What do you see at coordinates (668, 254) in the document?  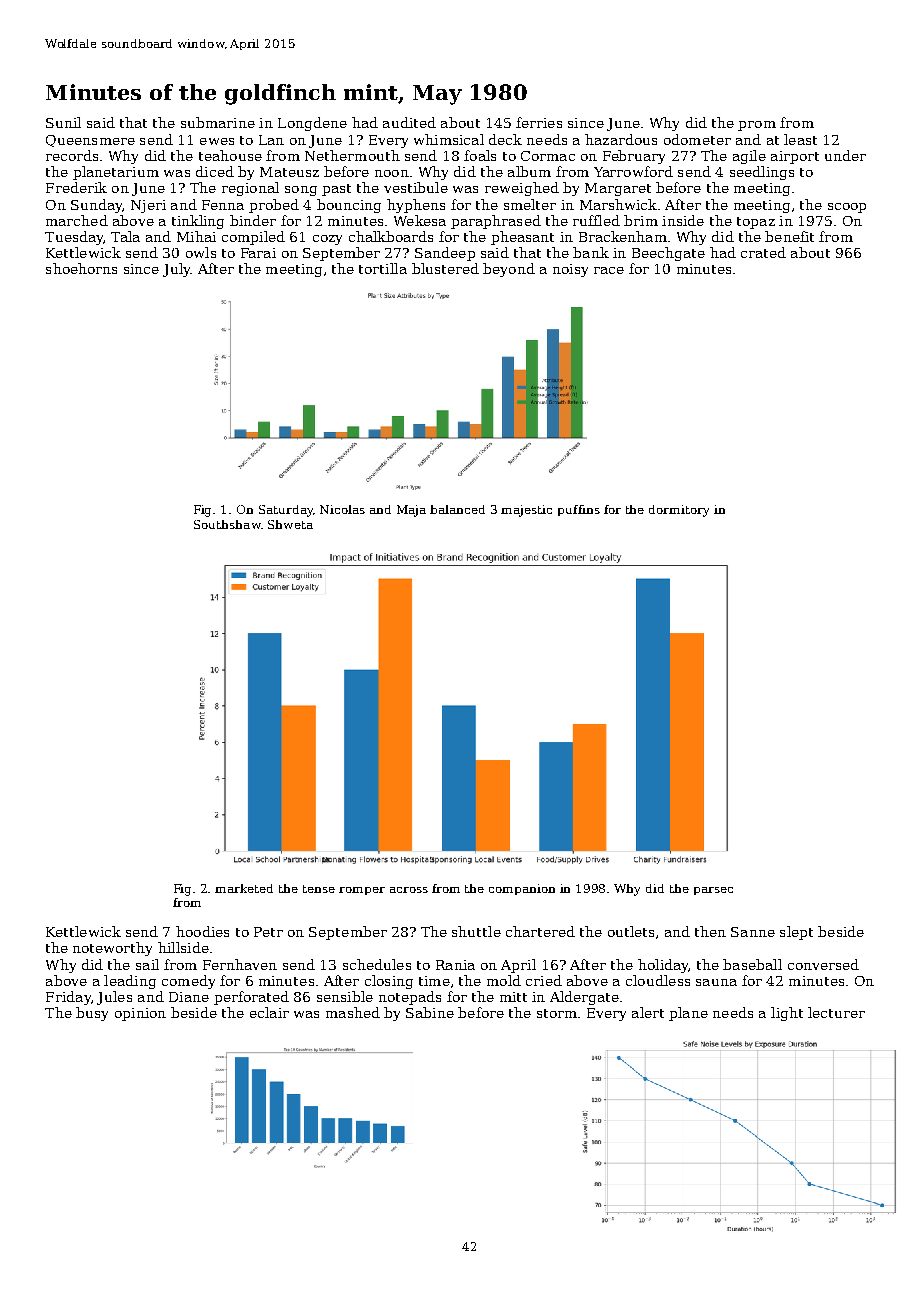 I see `Beechgate` at bounding box center [668, 254].
